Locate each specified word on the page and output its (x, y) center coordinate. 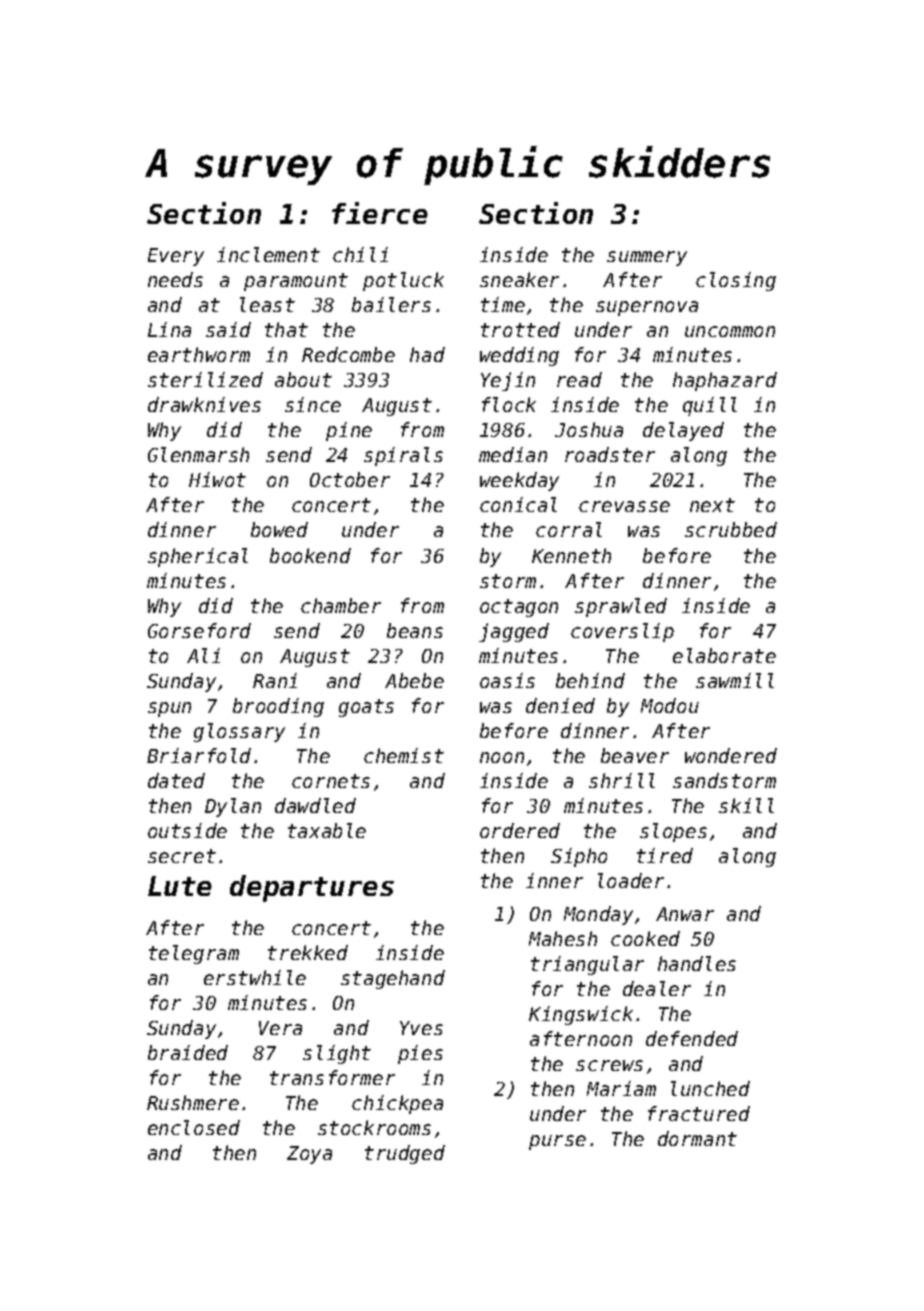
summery (647, 258)
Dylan (233, 807)
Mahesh (563, 938)
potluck (403, 281)
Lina (169, 329)
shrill (622, 780)
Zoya (309, 1155)
